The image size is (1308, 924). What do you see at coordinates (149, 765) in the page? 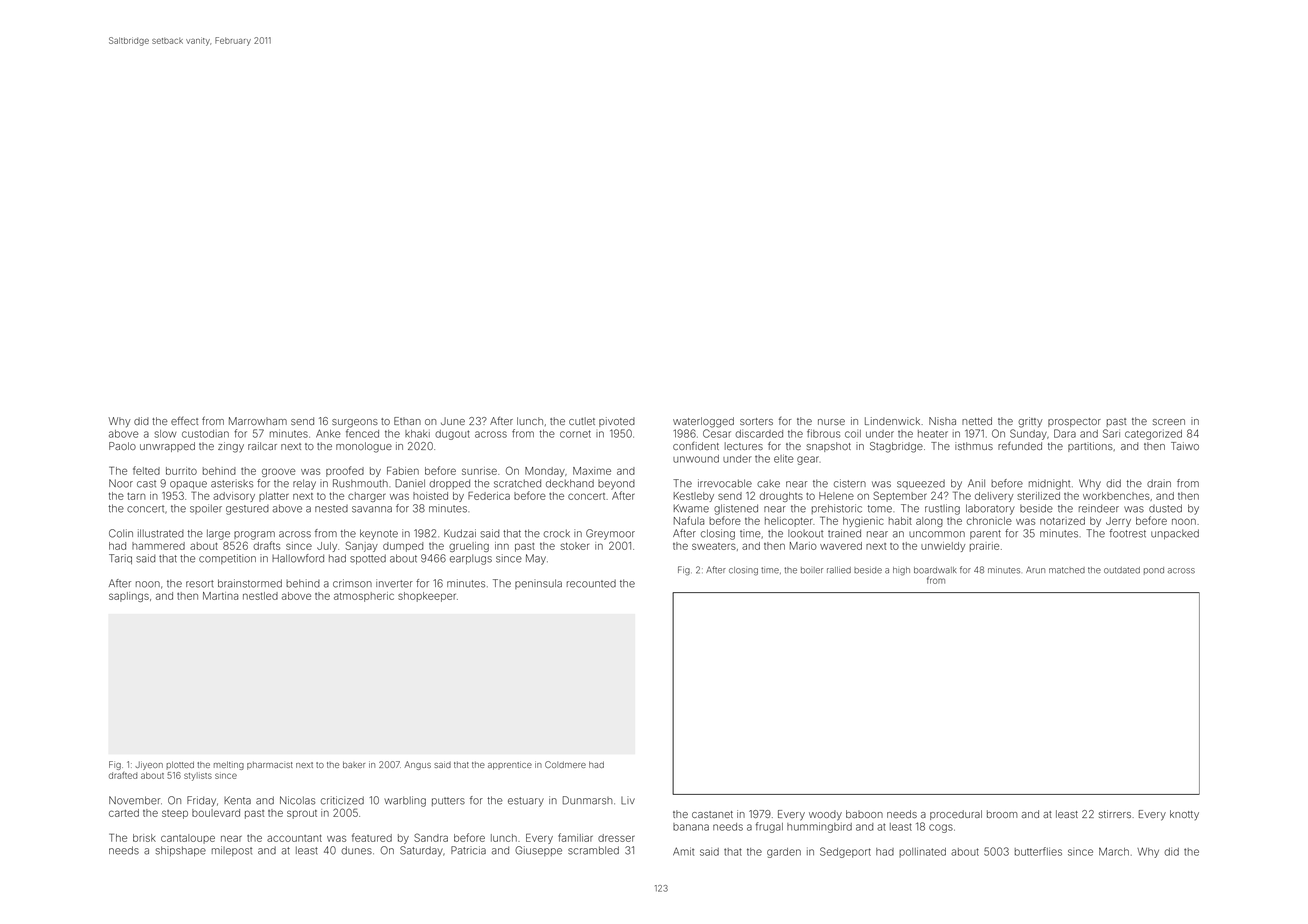
I see `Jiyeon` at bounding box center [149, 765].
